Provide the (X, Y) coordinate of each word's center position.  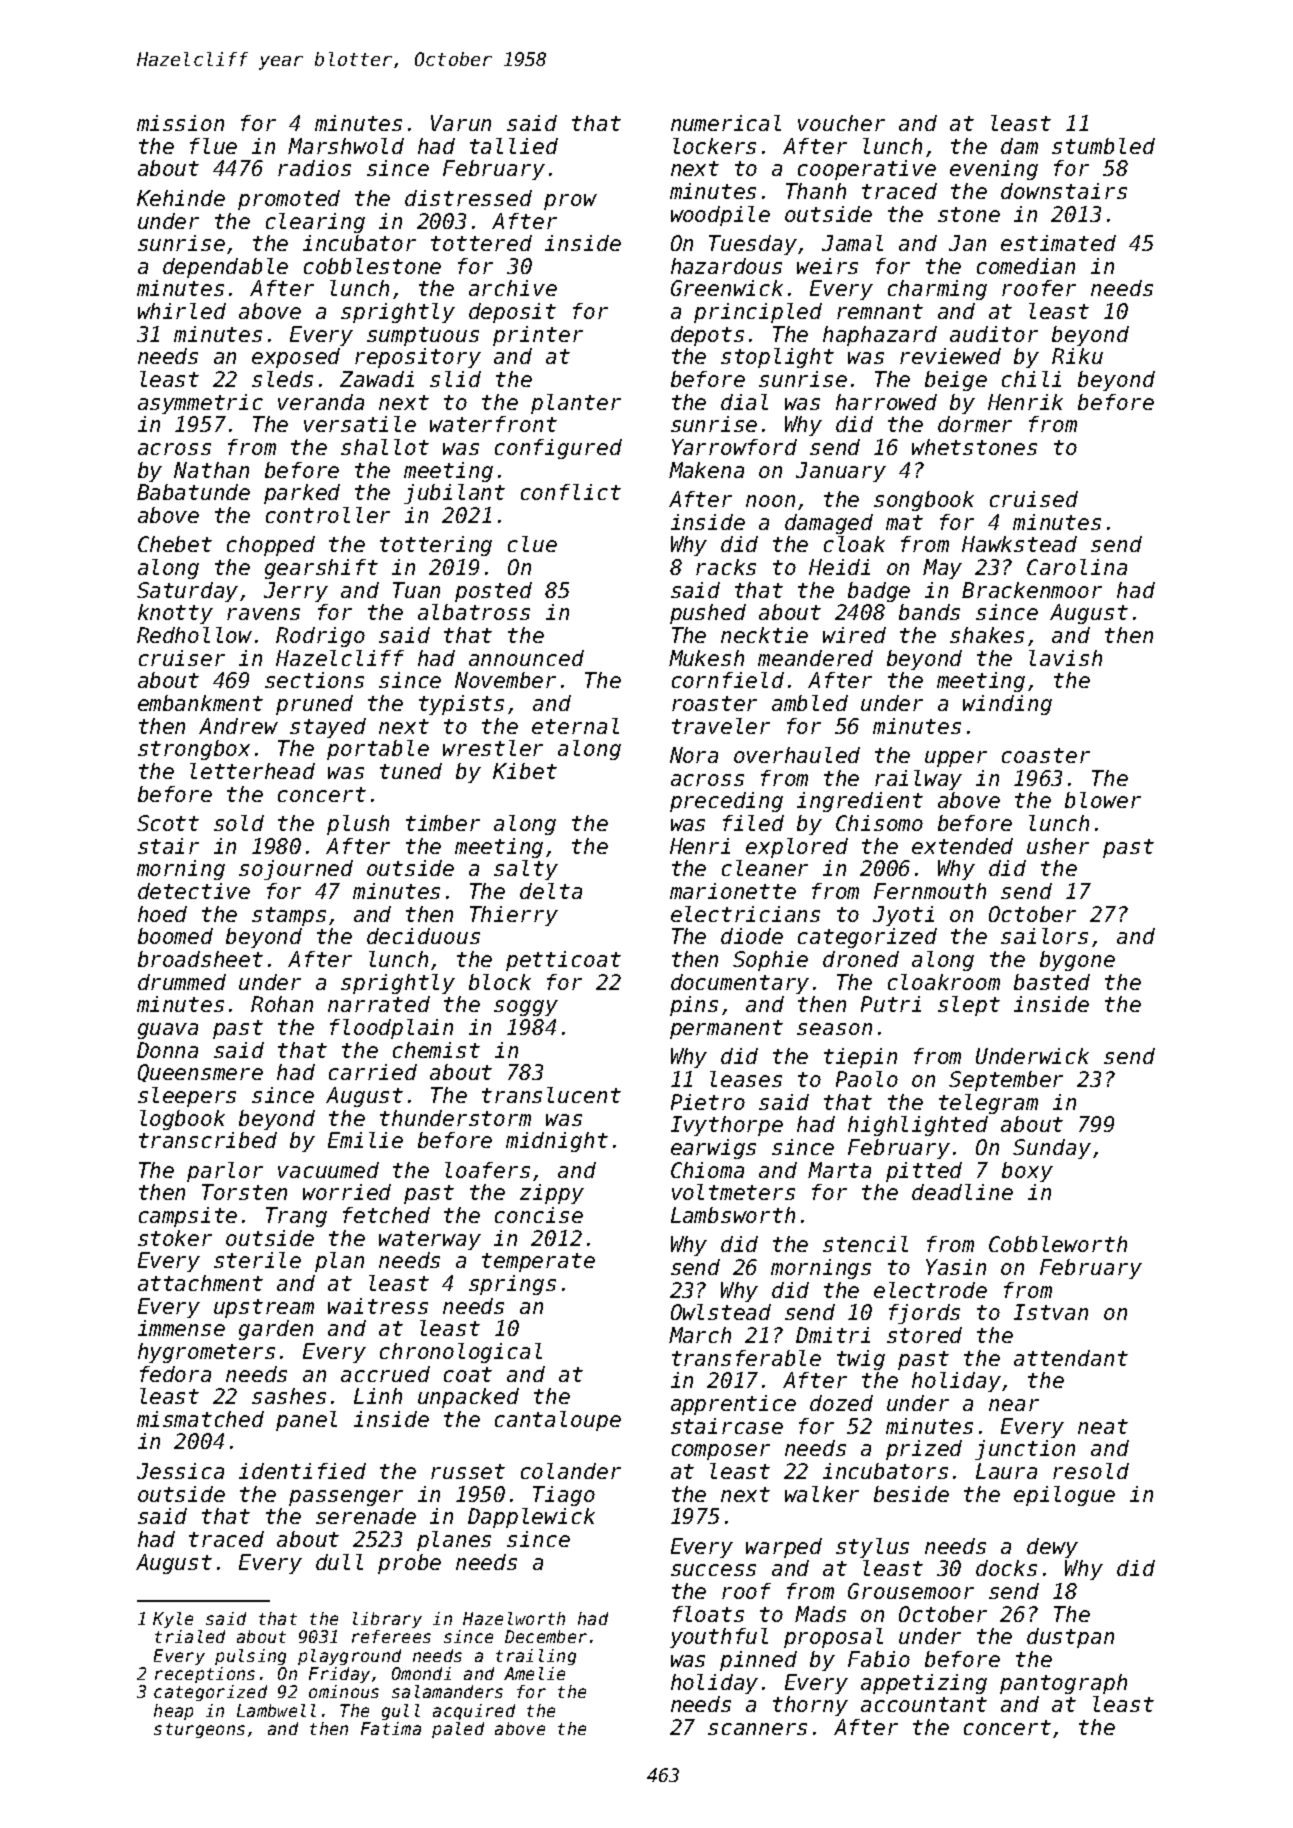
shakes (987, 635)
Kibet (525, 771)
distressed (468, 198)
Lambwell (276, 1710)
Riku (1077, 356)
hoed (162, 914)
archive (513, 288)
